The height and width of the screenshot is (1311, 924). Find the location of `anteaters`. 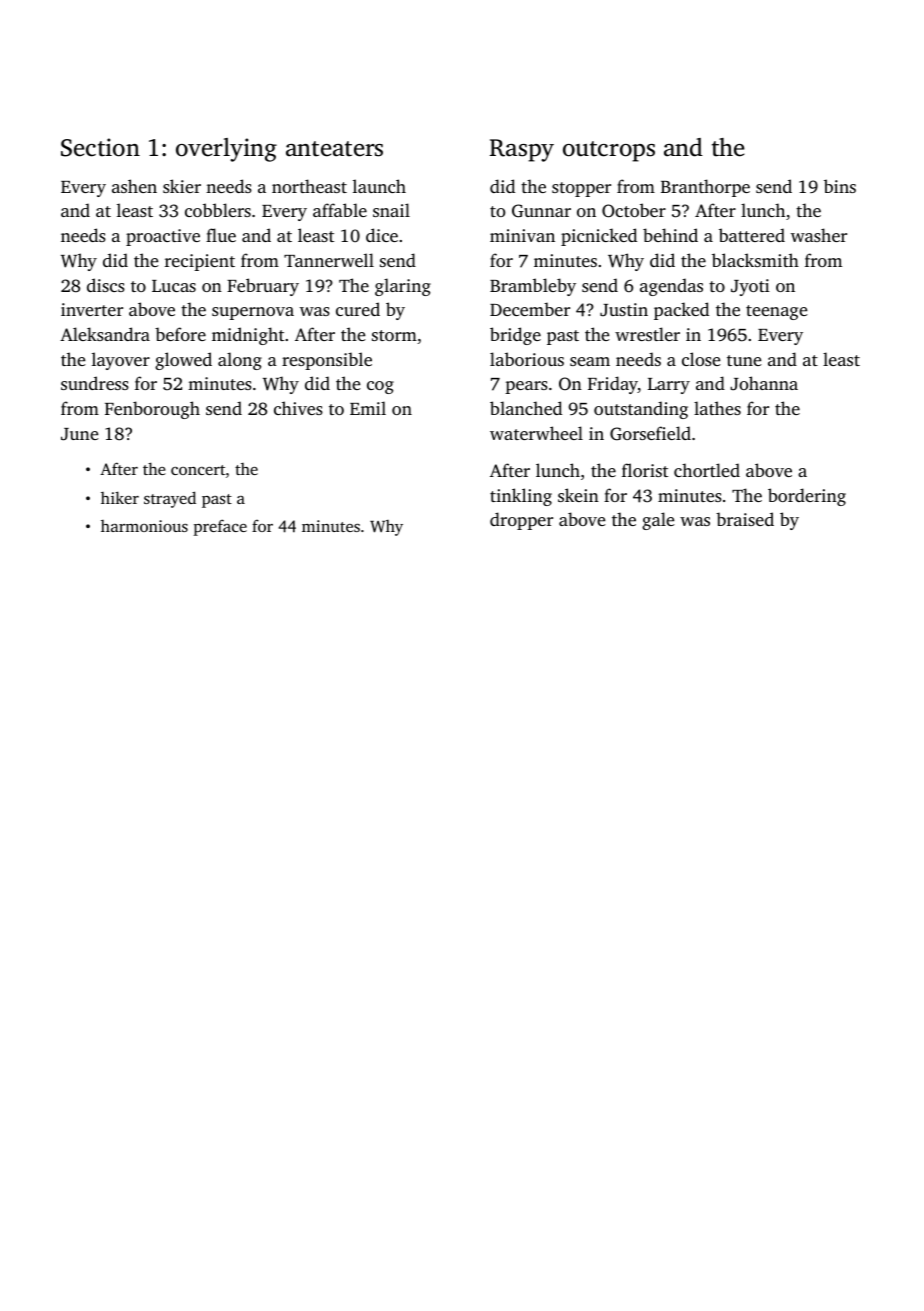

anteaters is located at coordinates (334, 149).
